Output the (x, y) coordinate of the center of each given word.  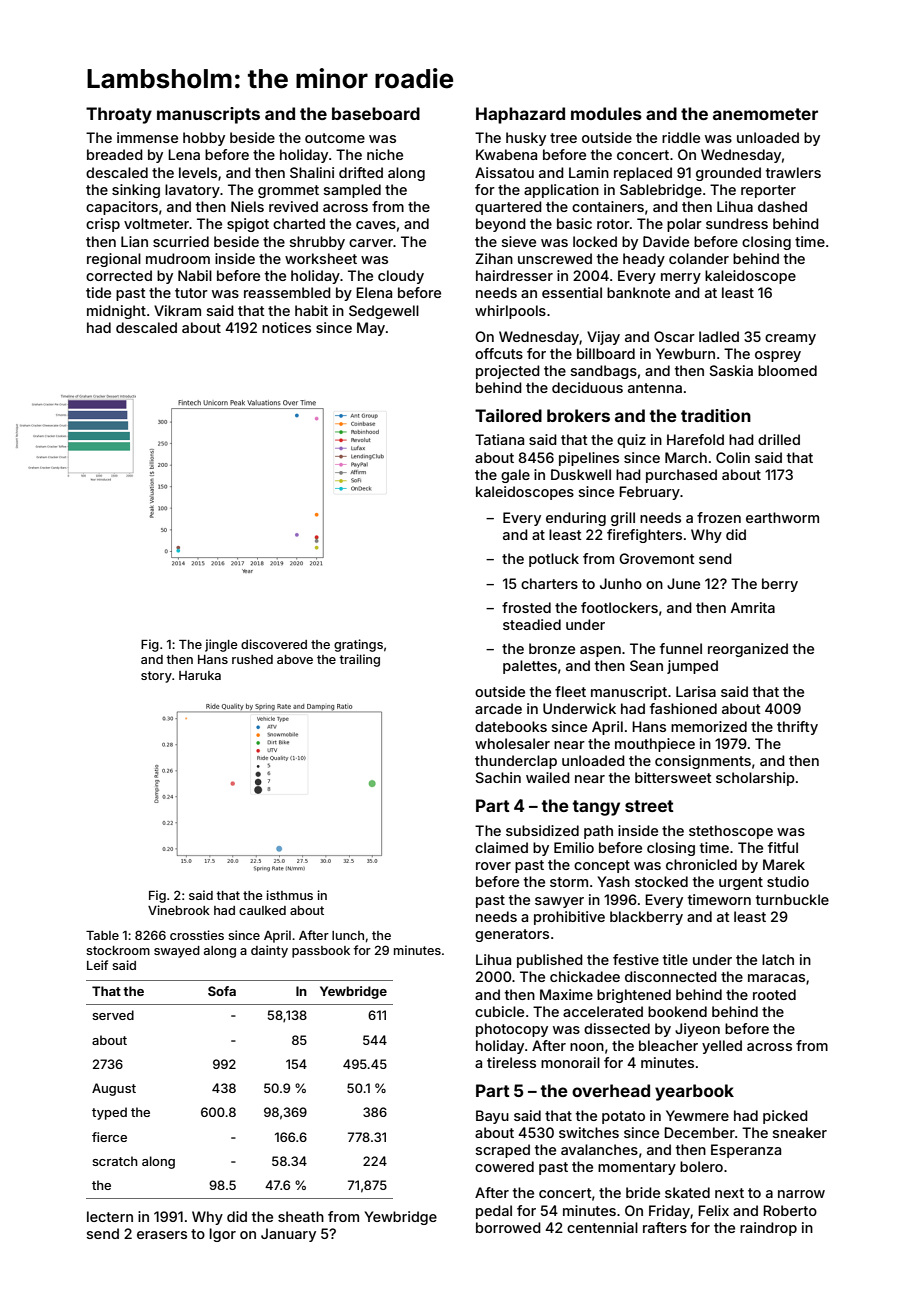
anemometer (765, 114)
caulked (262, 910)
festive (636, 959)
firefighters (644, 536)
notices (286, 327)
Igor (222, 1235)
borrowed (508, 1227)
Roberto (790, 1210)
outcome (335, 138)
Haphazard (520, 115)
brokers (578, 415)
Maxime (566, 994)
